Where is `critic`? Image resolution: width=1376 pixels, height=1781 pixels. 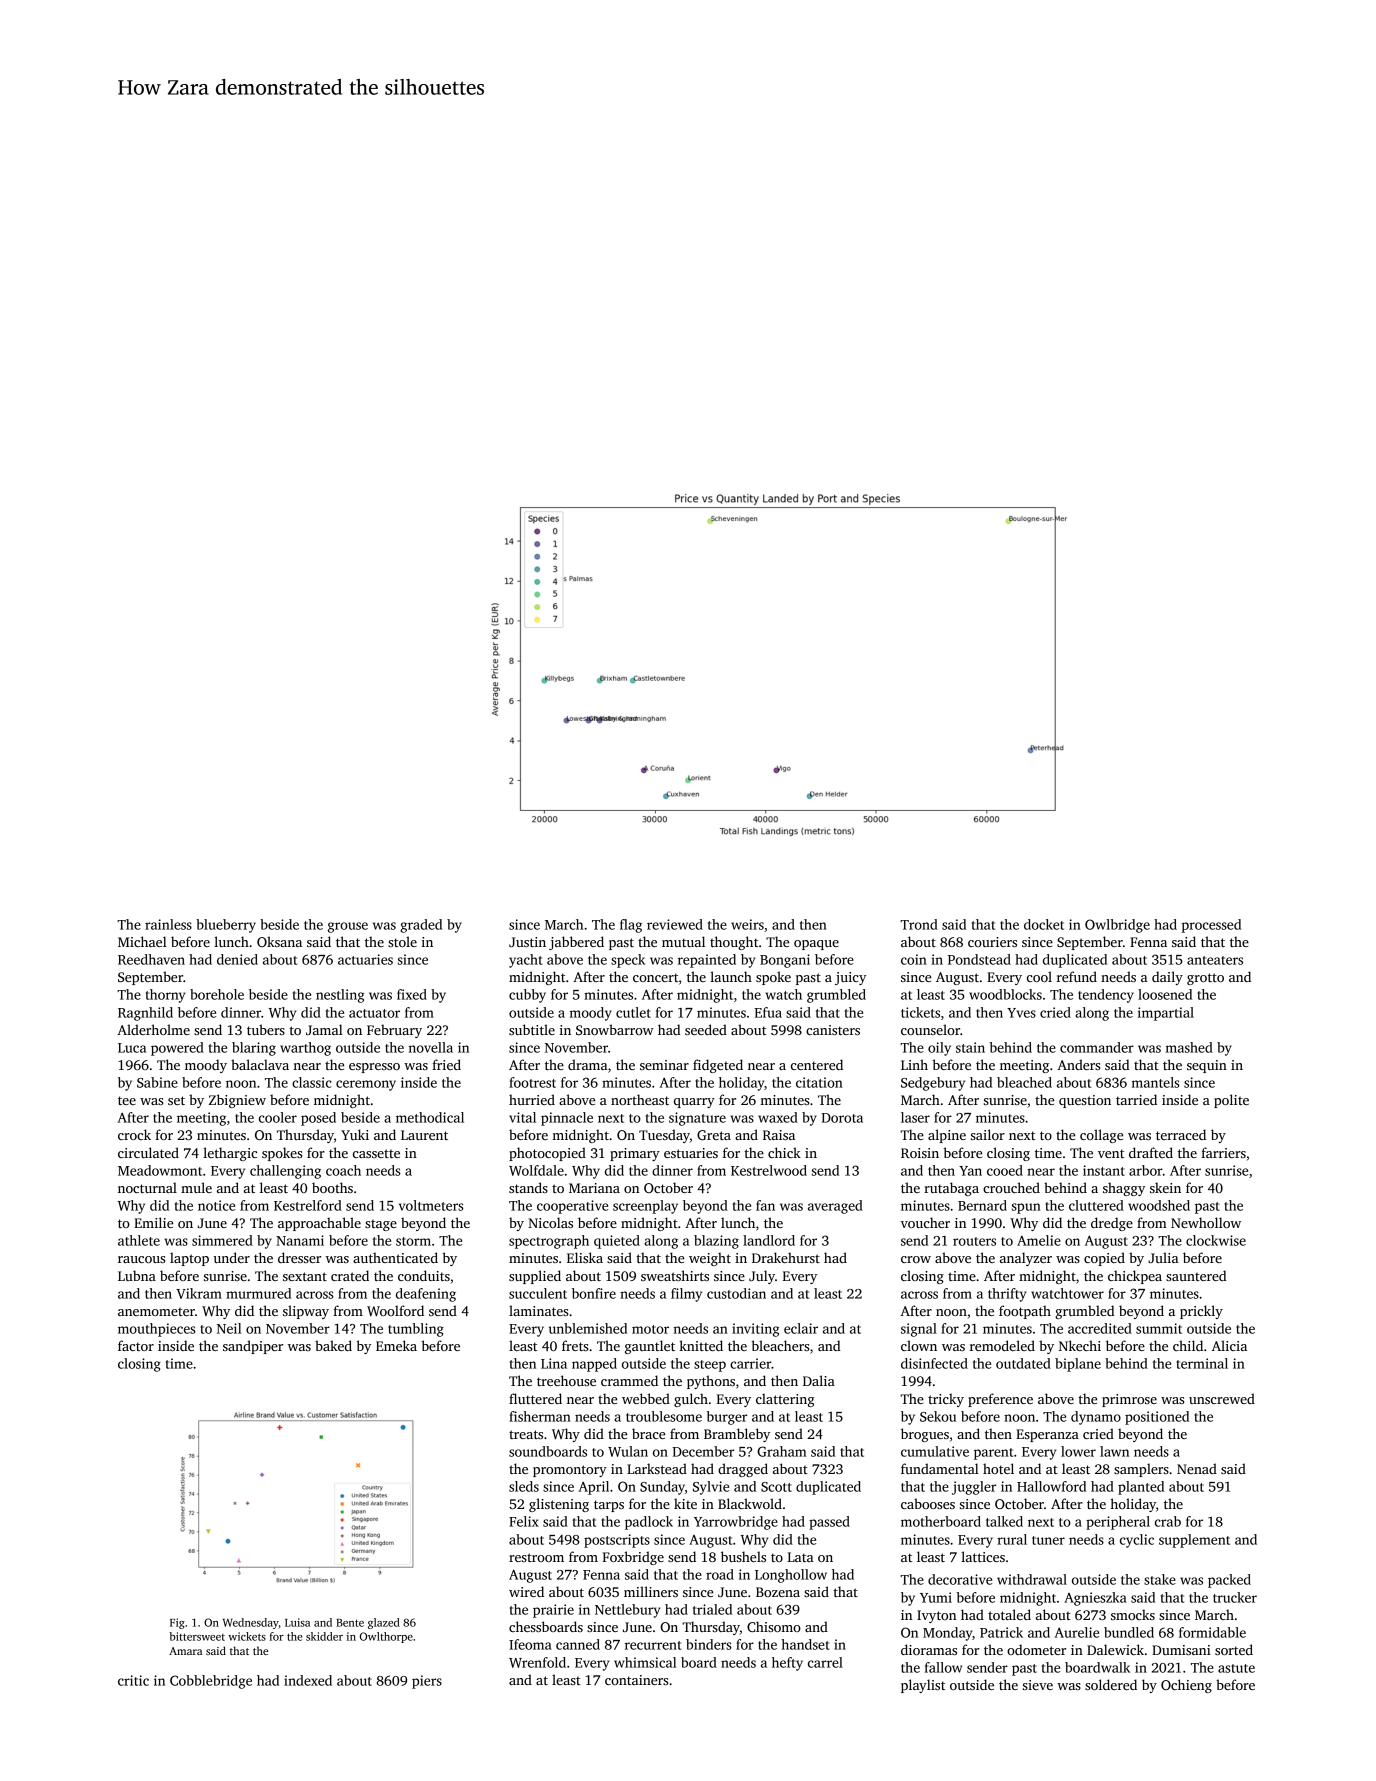
critic is located at coordinates (133, 1680).
